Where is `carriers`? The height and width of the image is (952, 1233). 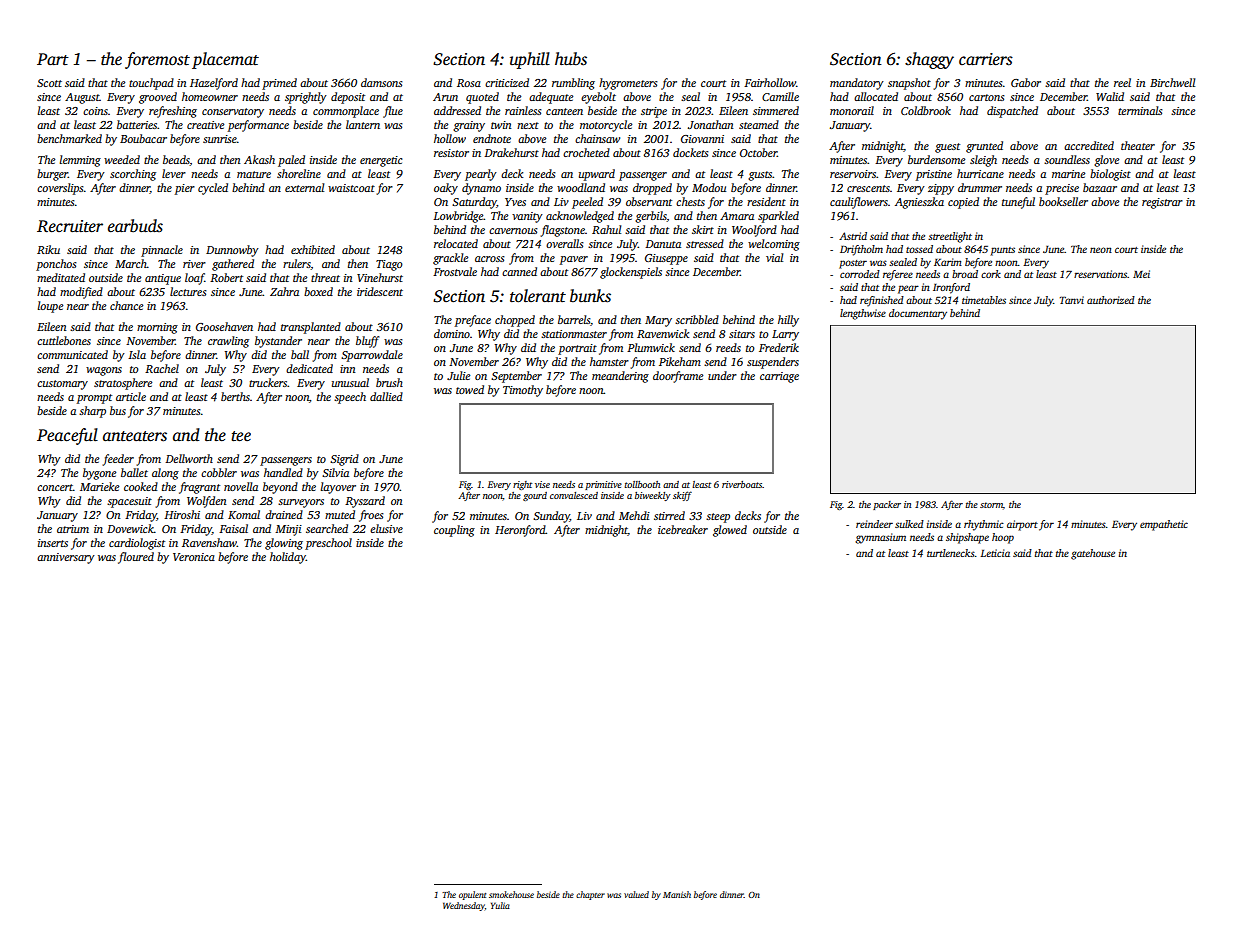
carriers is located at coordinates (986, 59).
